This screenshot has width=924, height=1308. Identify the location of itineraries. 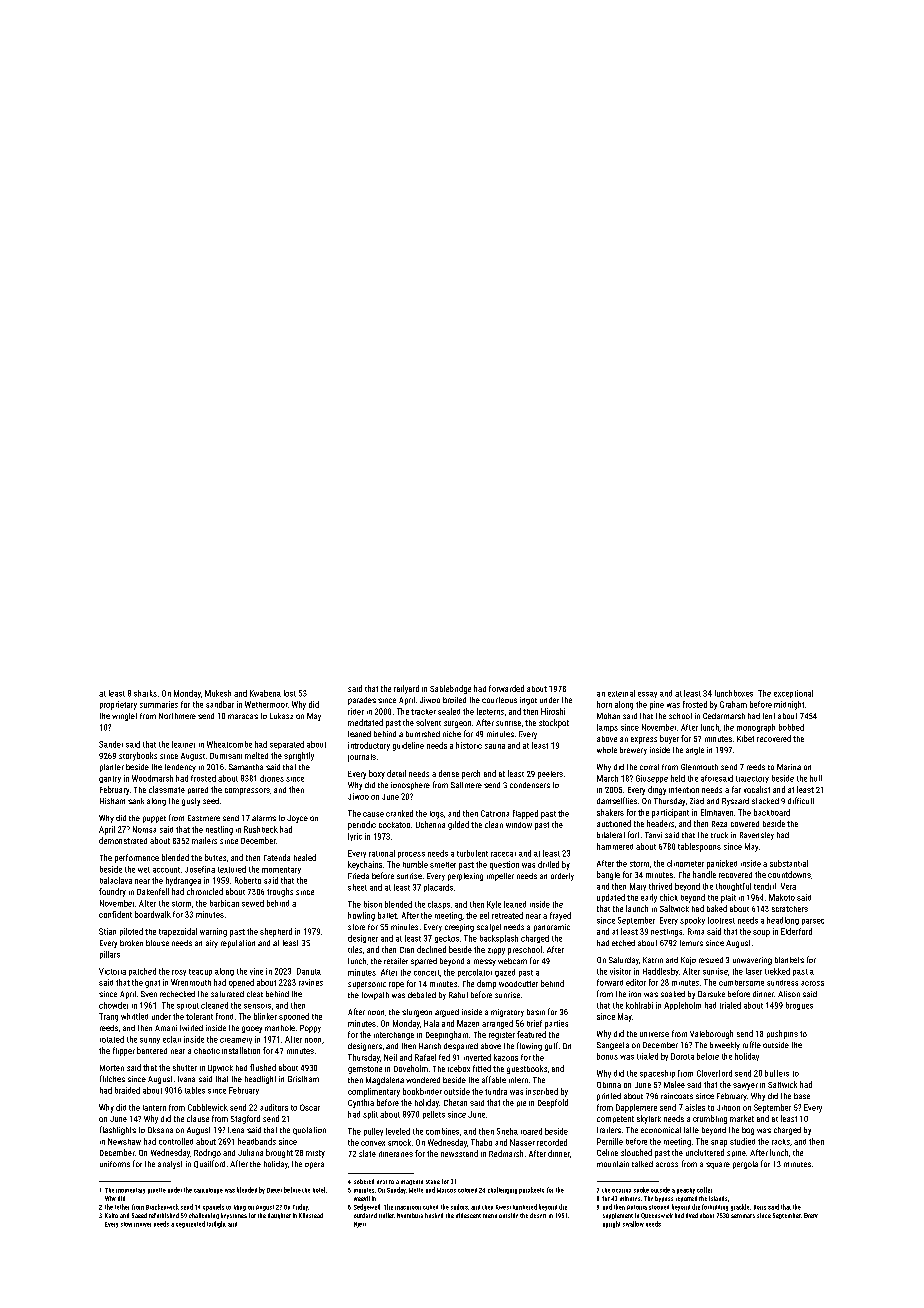
(396, 1154).
